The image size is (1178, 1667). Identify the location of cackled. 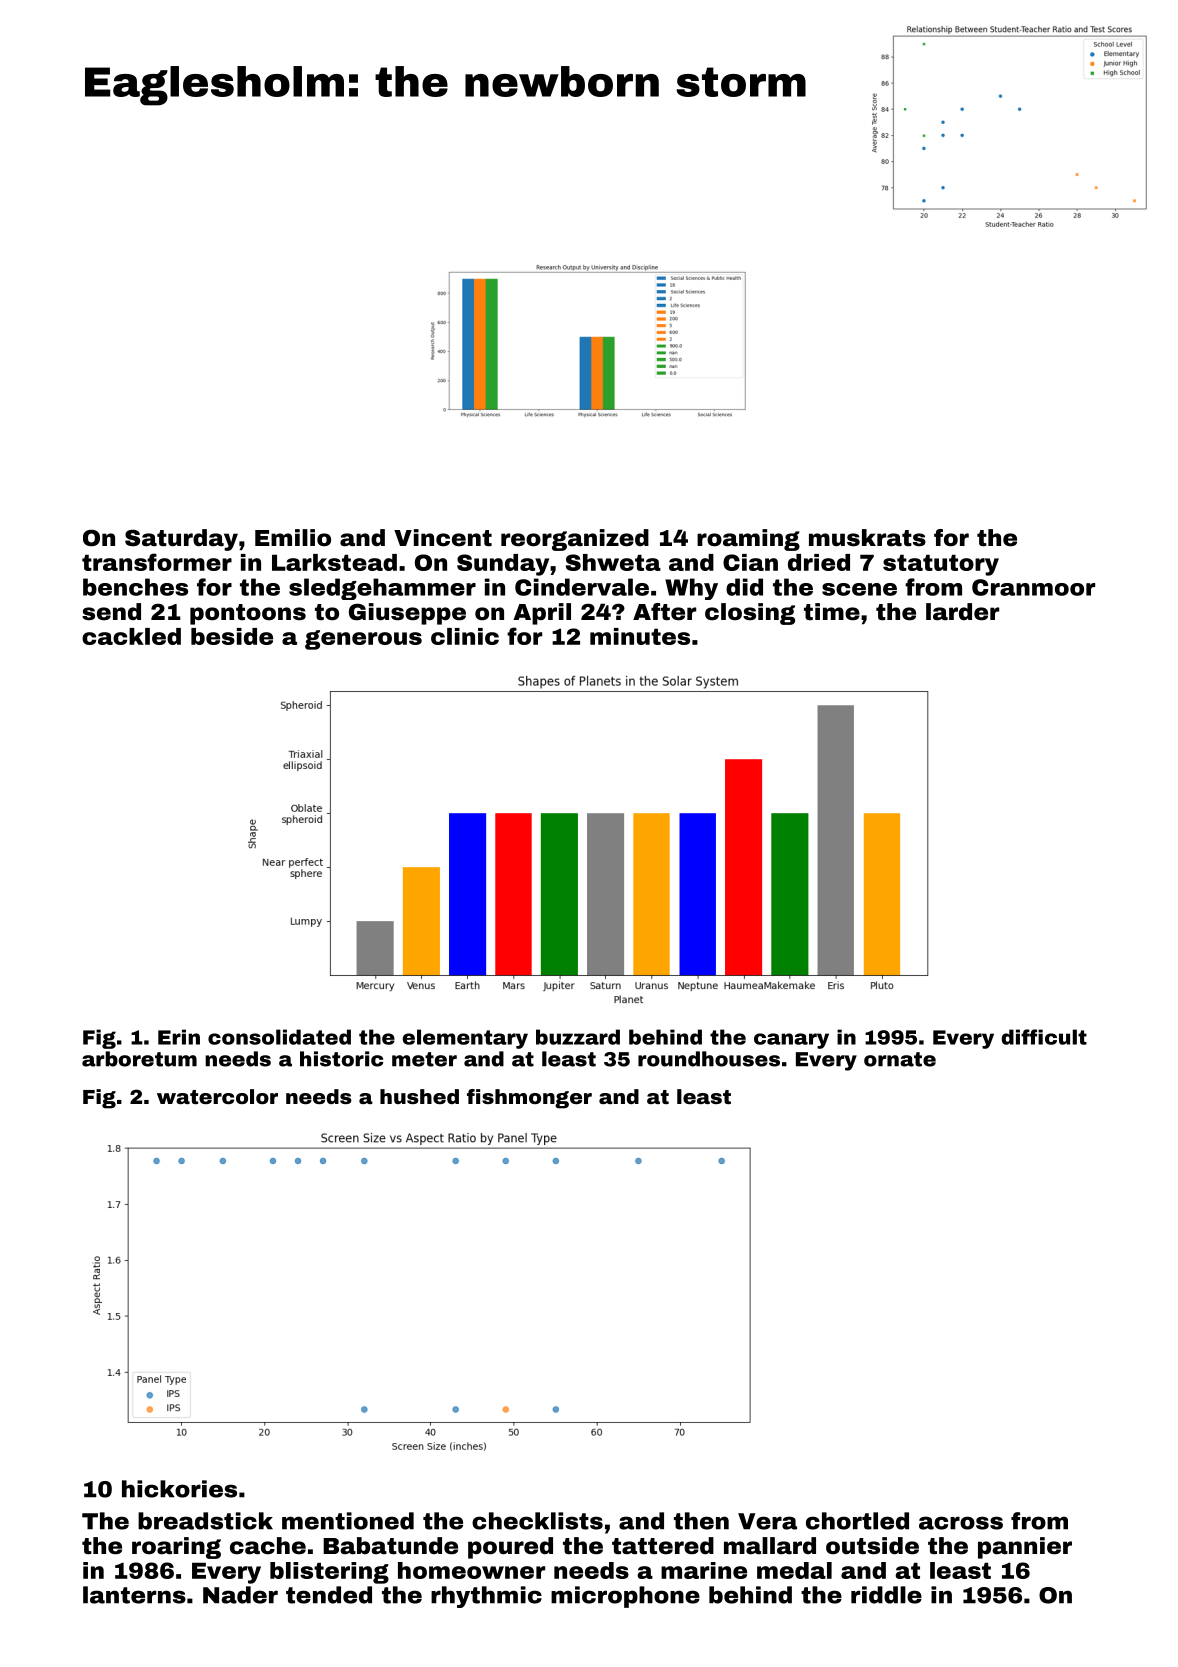
(131, 636).
